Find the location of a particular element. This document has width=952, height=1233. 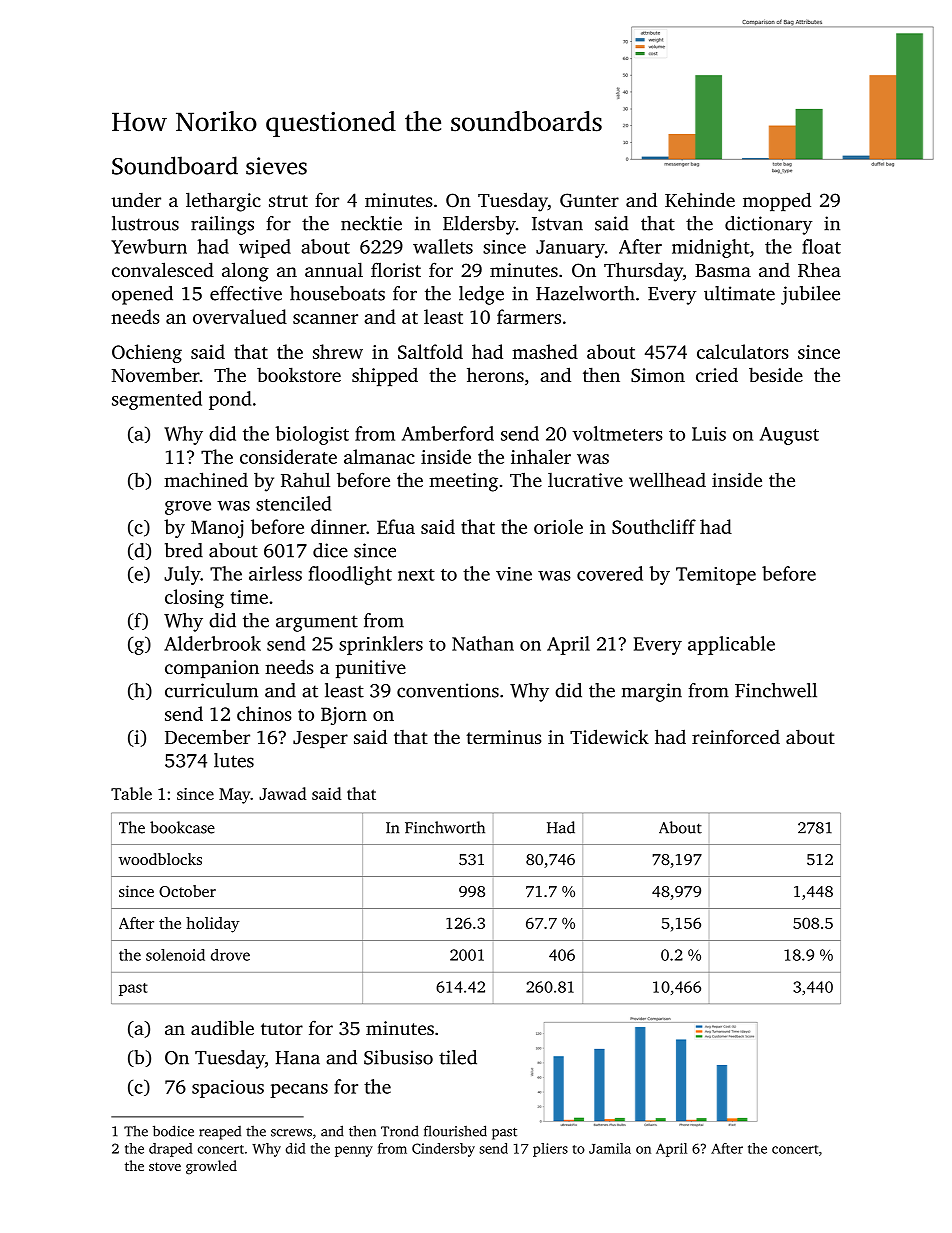

mashed is located at coordinates (545, 351).
